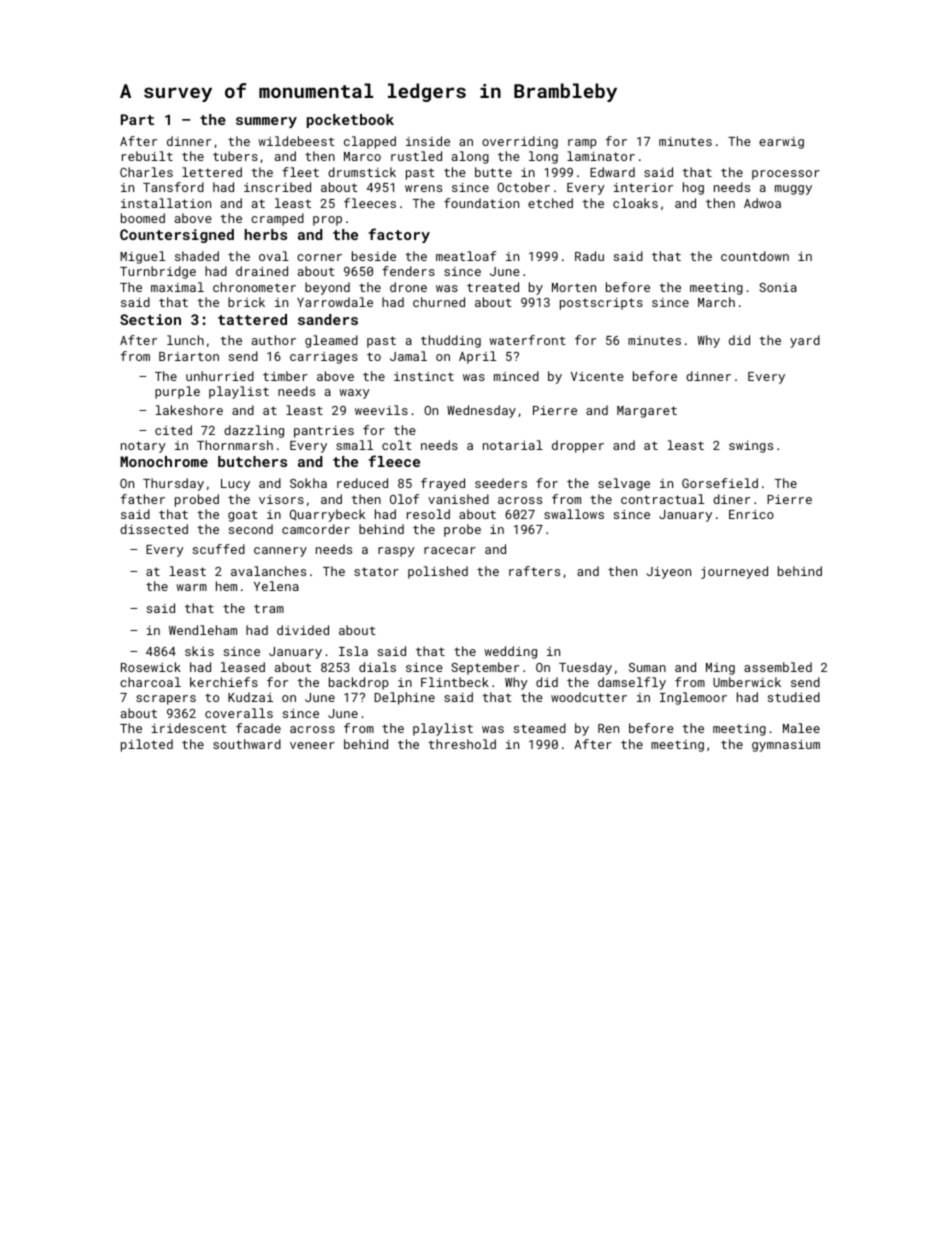 This screenshot has height=1233, width=952. What do you see at coordinates (481, 203) in the screenshot?
I see `foundation` at bounding box center [481, 203].
